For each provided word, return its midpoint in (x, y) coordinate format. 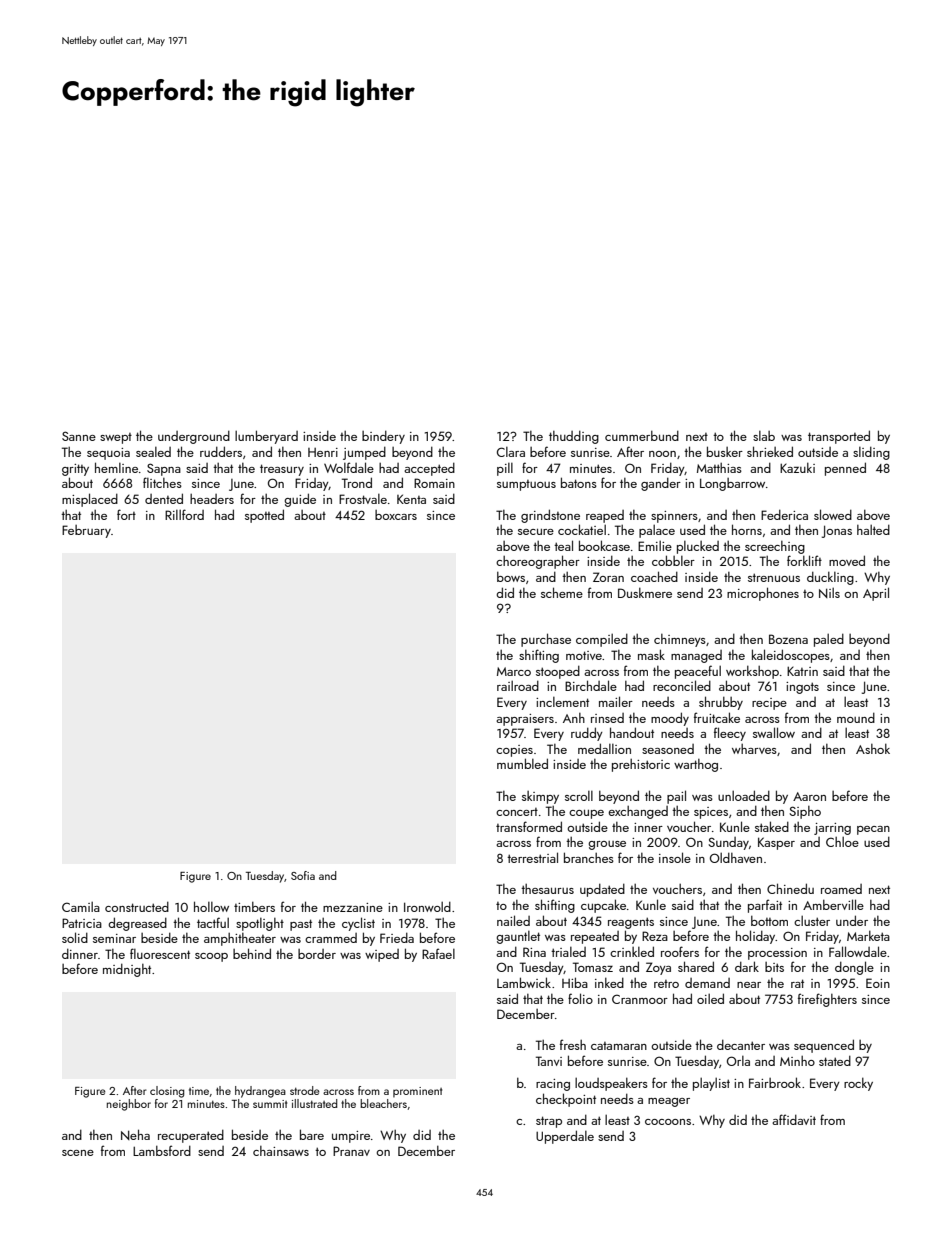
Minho (797, 1061)
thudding (574, 437)
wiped (382, 955)
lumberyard (266, 437)
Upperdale (565, 1137)
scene (78, 1153)
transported (839, 437)
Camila (81, 906)
